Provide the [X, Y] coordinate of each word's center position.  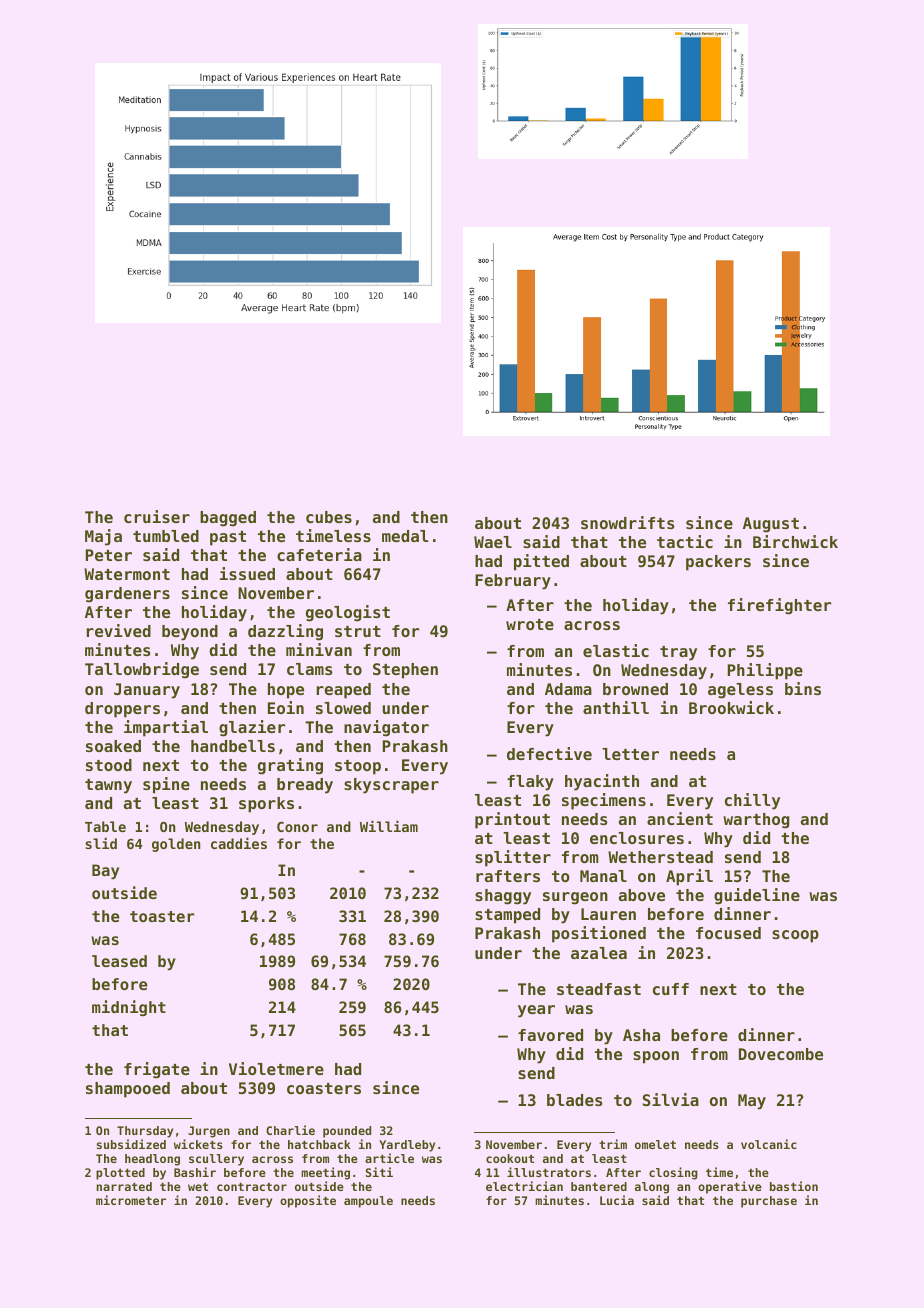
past [228, 538]
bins [803, 688]
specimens [604, 801]
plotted [120, 1174]
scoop [795, 936]
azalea [599, 953]
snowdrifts [628, 522]
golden [176, 845]
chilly [752, 801]
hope [286, 691]
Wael [493, 542]
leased [119, 961]
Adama [568, 689]
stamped [507, 916]
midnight [129, 1008]
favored [550, 1035]
